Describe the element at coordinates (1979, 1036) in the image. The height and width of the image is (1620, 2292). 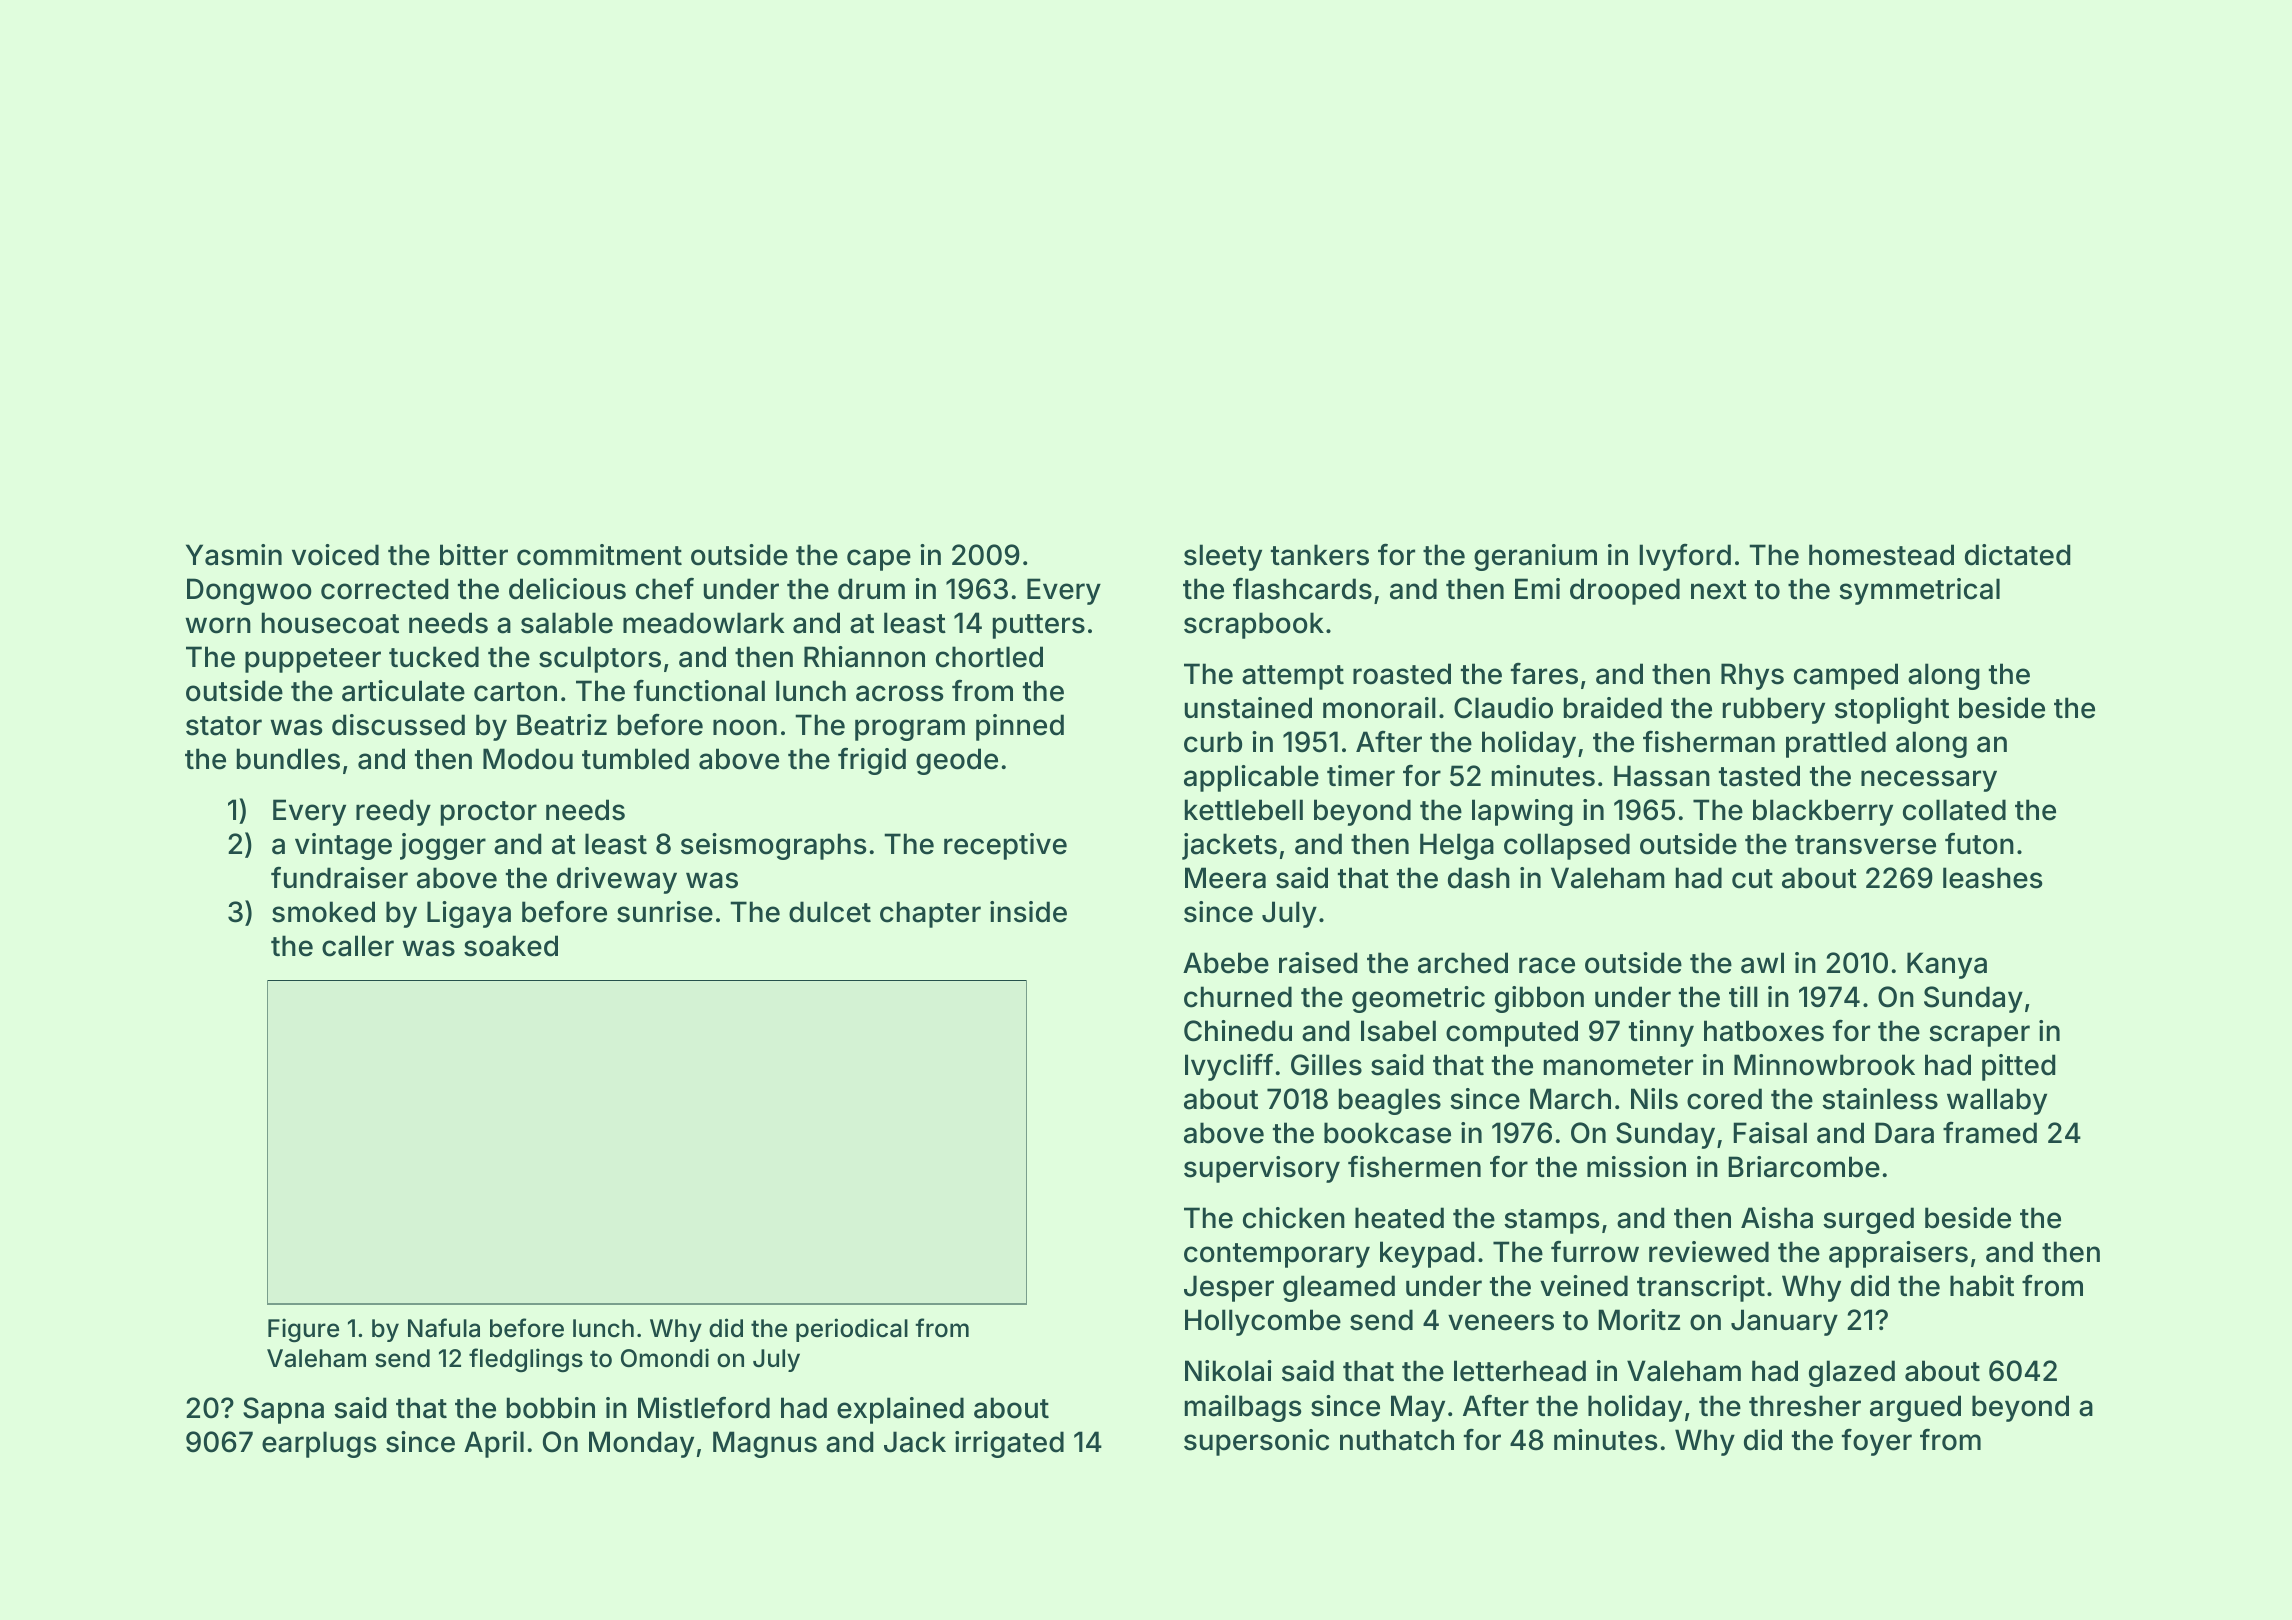
I see `scraper` at that location.
